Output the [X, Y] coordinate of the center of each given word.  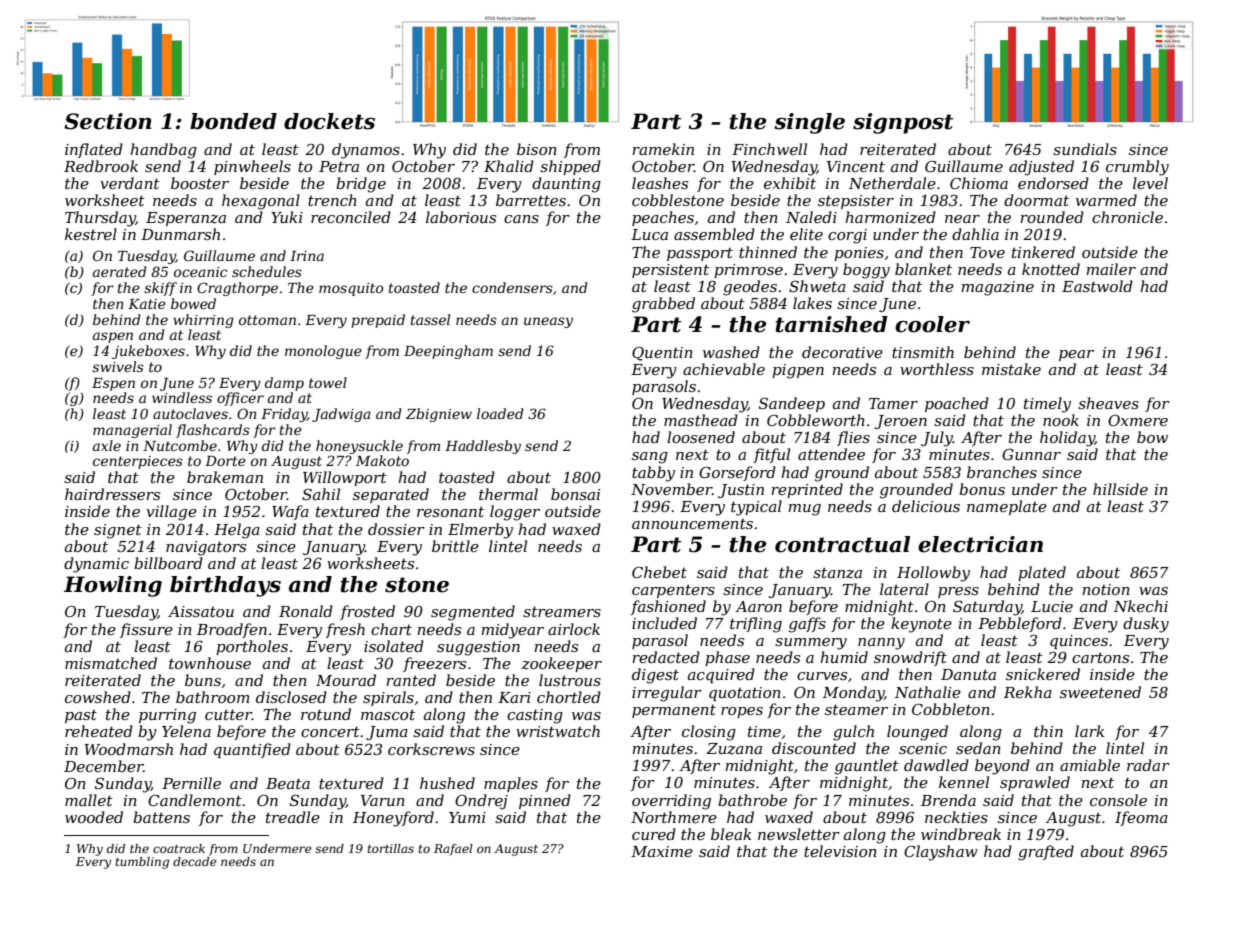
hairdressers [112, 494]
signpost [903, 123]
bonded [233, 121]
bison [537, 149]
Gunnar [1031, 454]
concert [330, 731]
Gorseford [737, 473]
